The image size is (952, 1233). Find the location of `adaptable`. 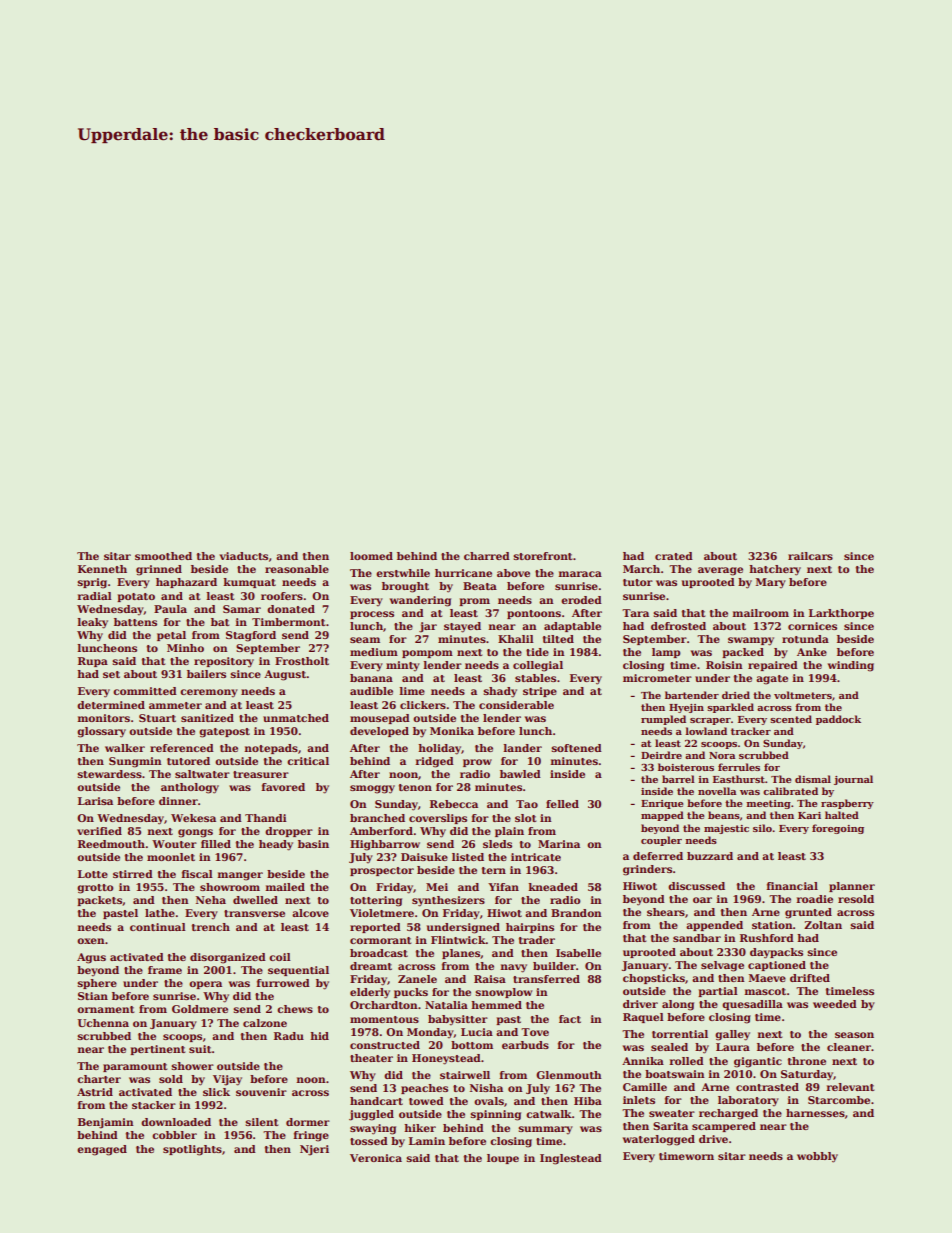

adaptable is located at coordinates (572, 627).
